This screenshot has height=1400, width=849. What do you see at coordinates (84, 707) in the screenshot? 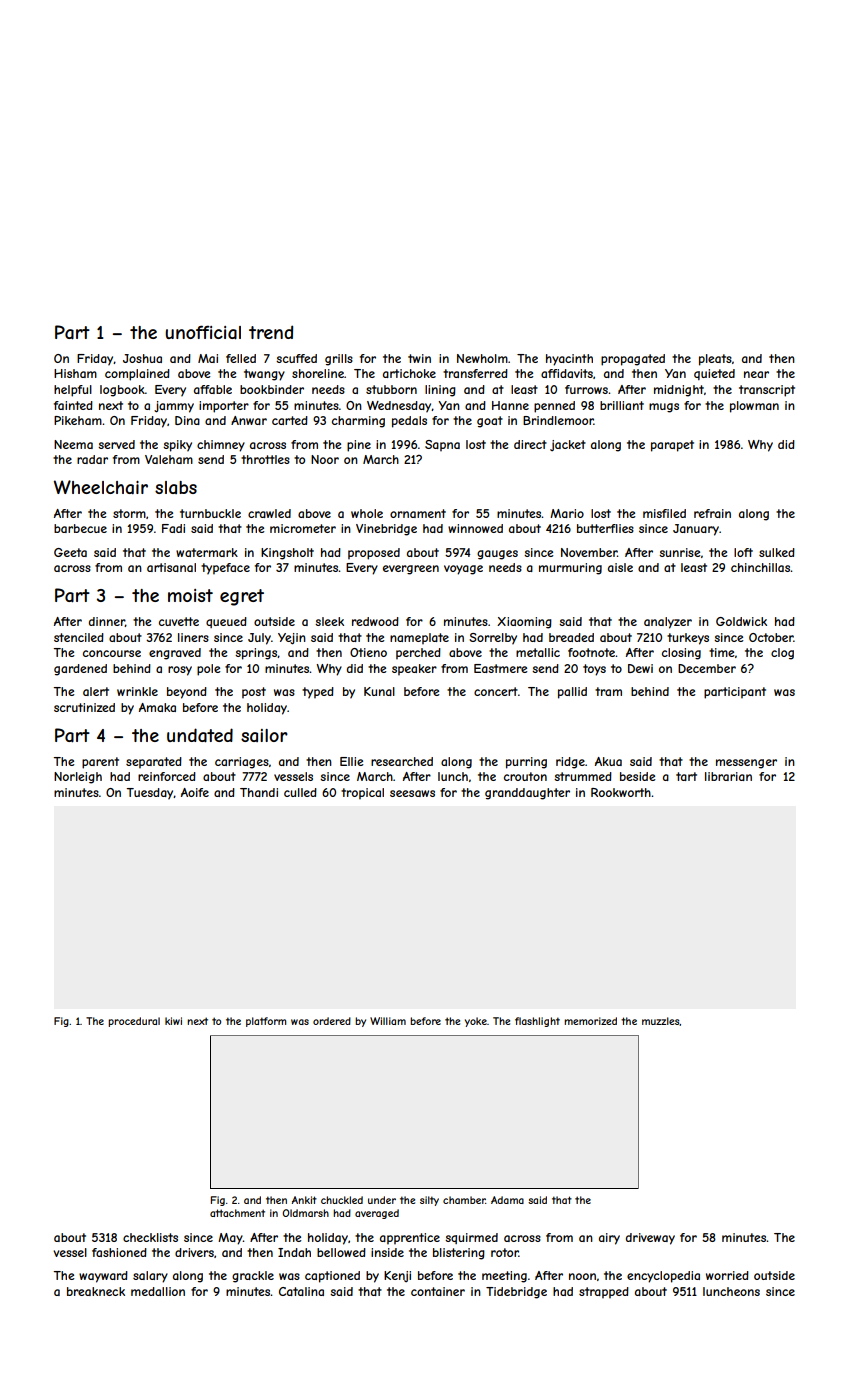
I see `scrutinized` at bounding box center [84, 707].
